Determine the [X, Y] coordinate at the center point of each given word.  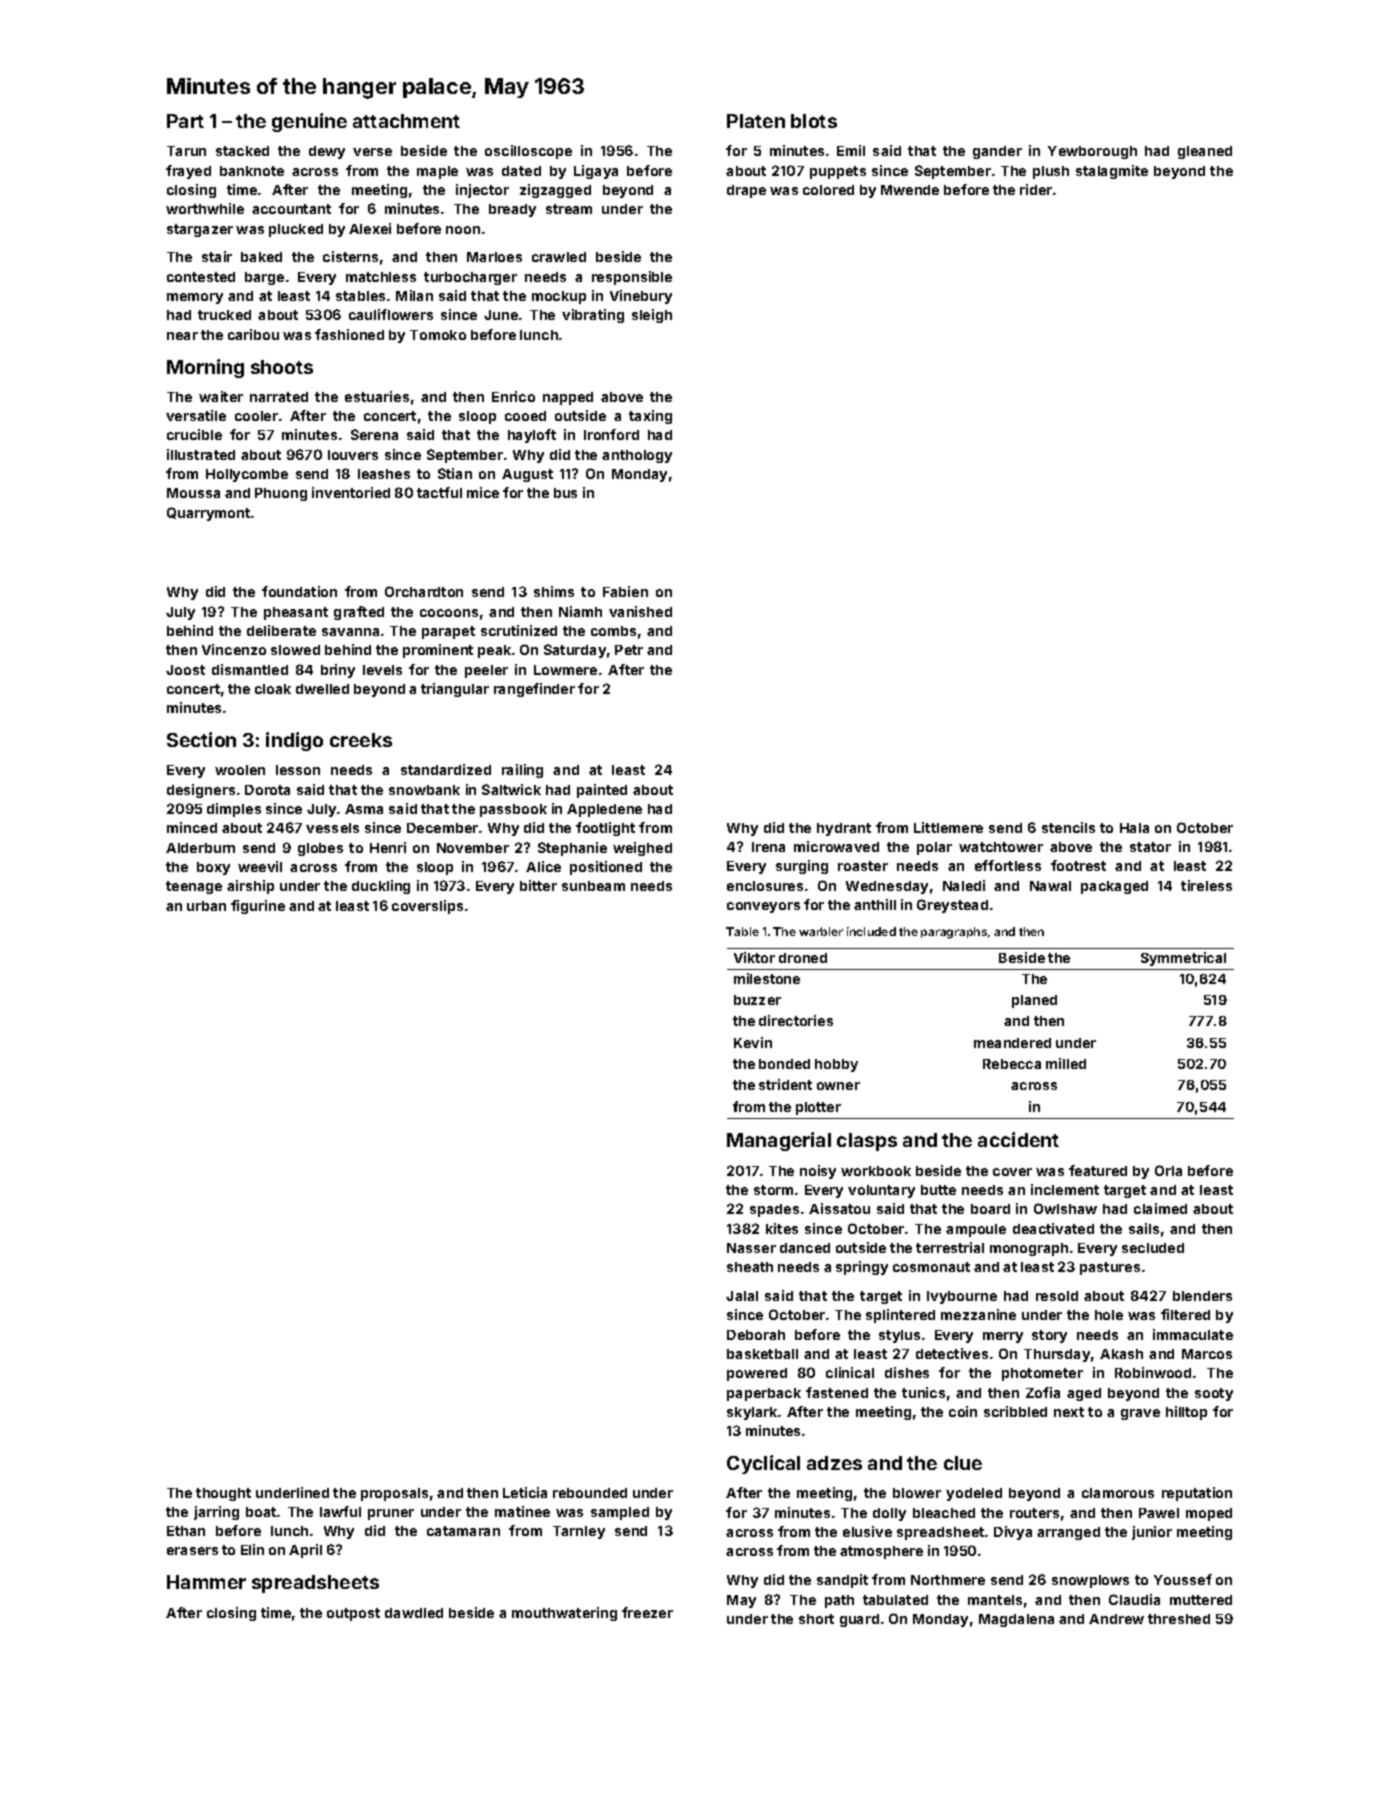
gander [997, 152]
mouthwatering [564, 1614]
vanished [640, 611]
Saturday [575, 651]
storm [773, 1190]
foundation [299, 591]
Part [185, 121]
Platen [756, 121]
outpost [353, 1614]
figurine [258, 907]
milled [1066, 1063]
